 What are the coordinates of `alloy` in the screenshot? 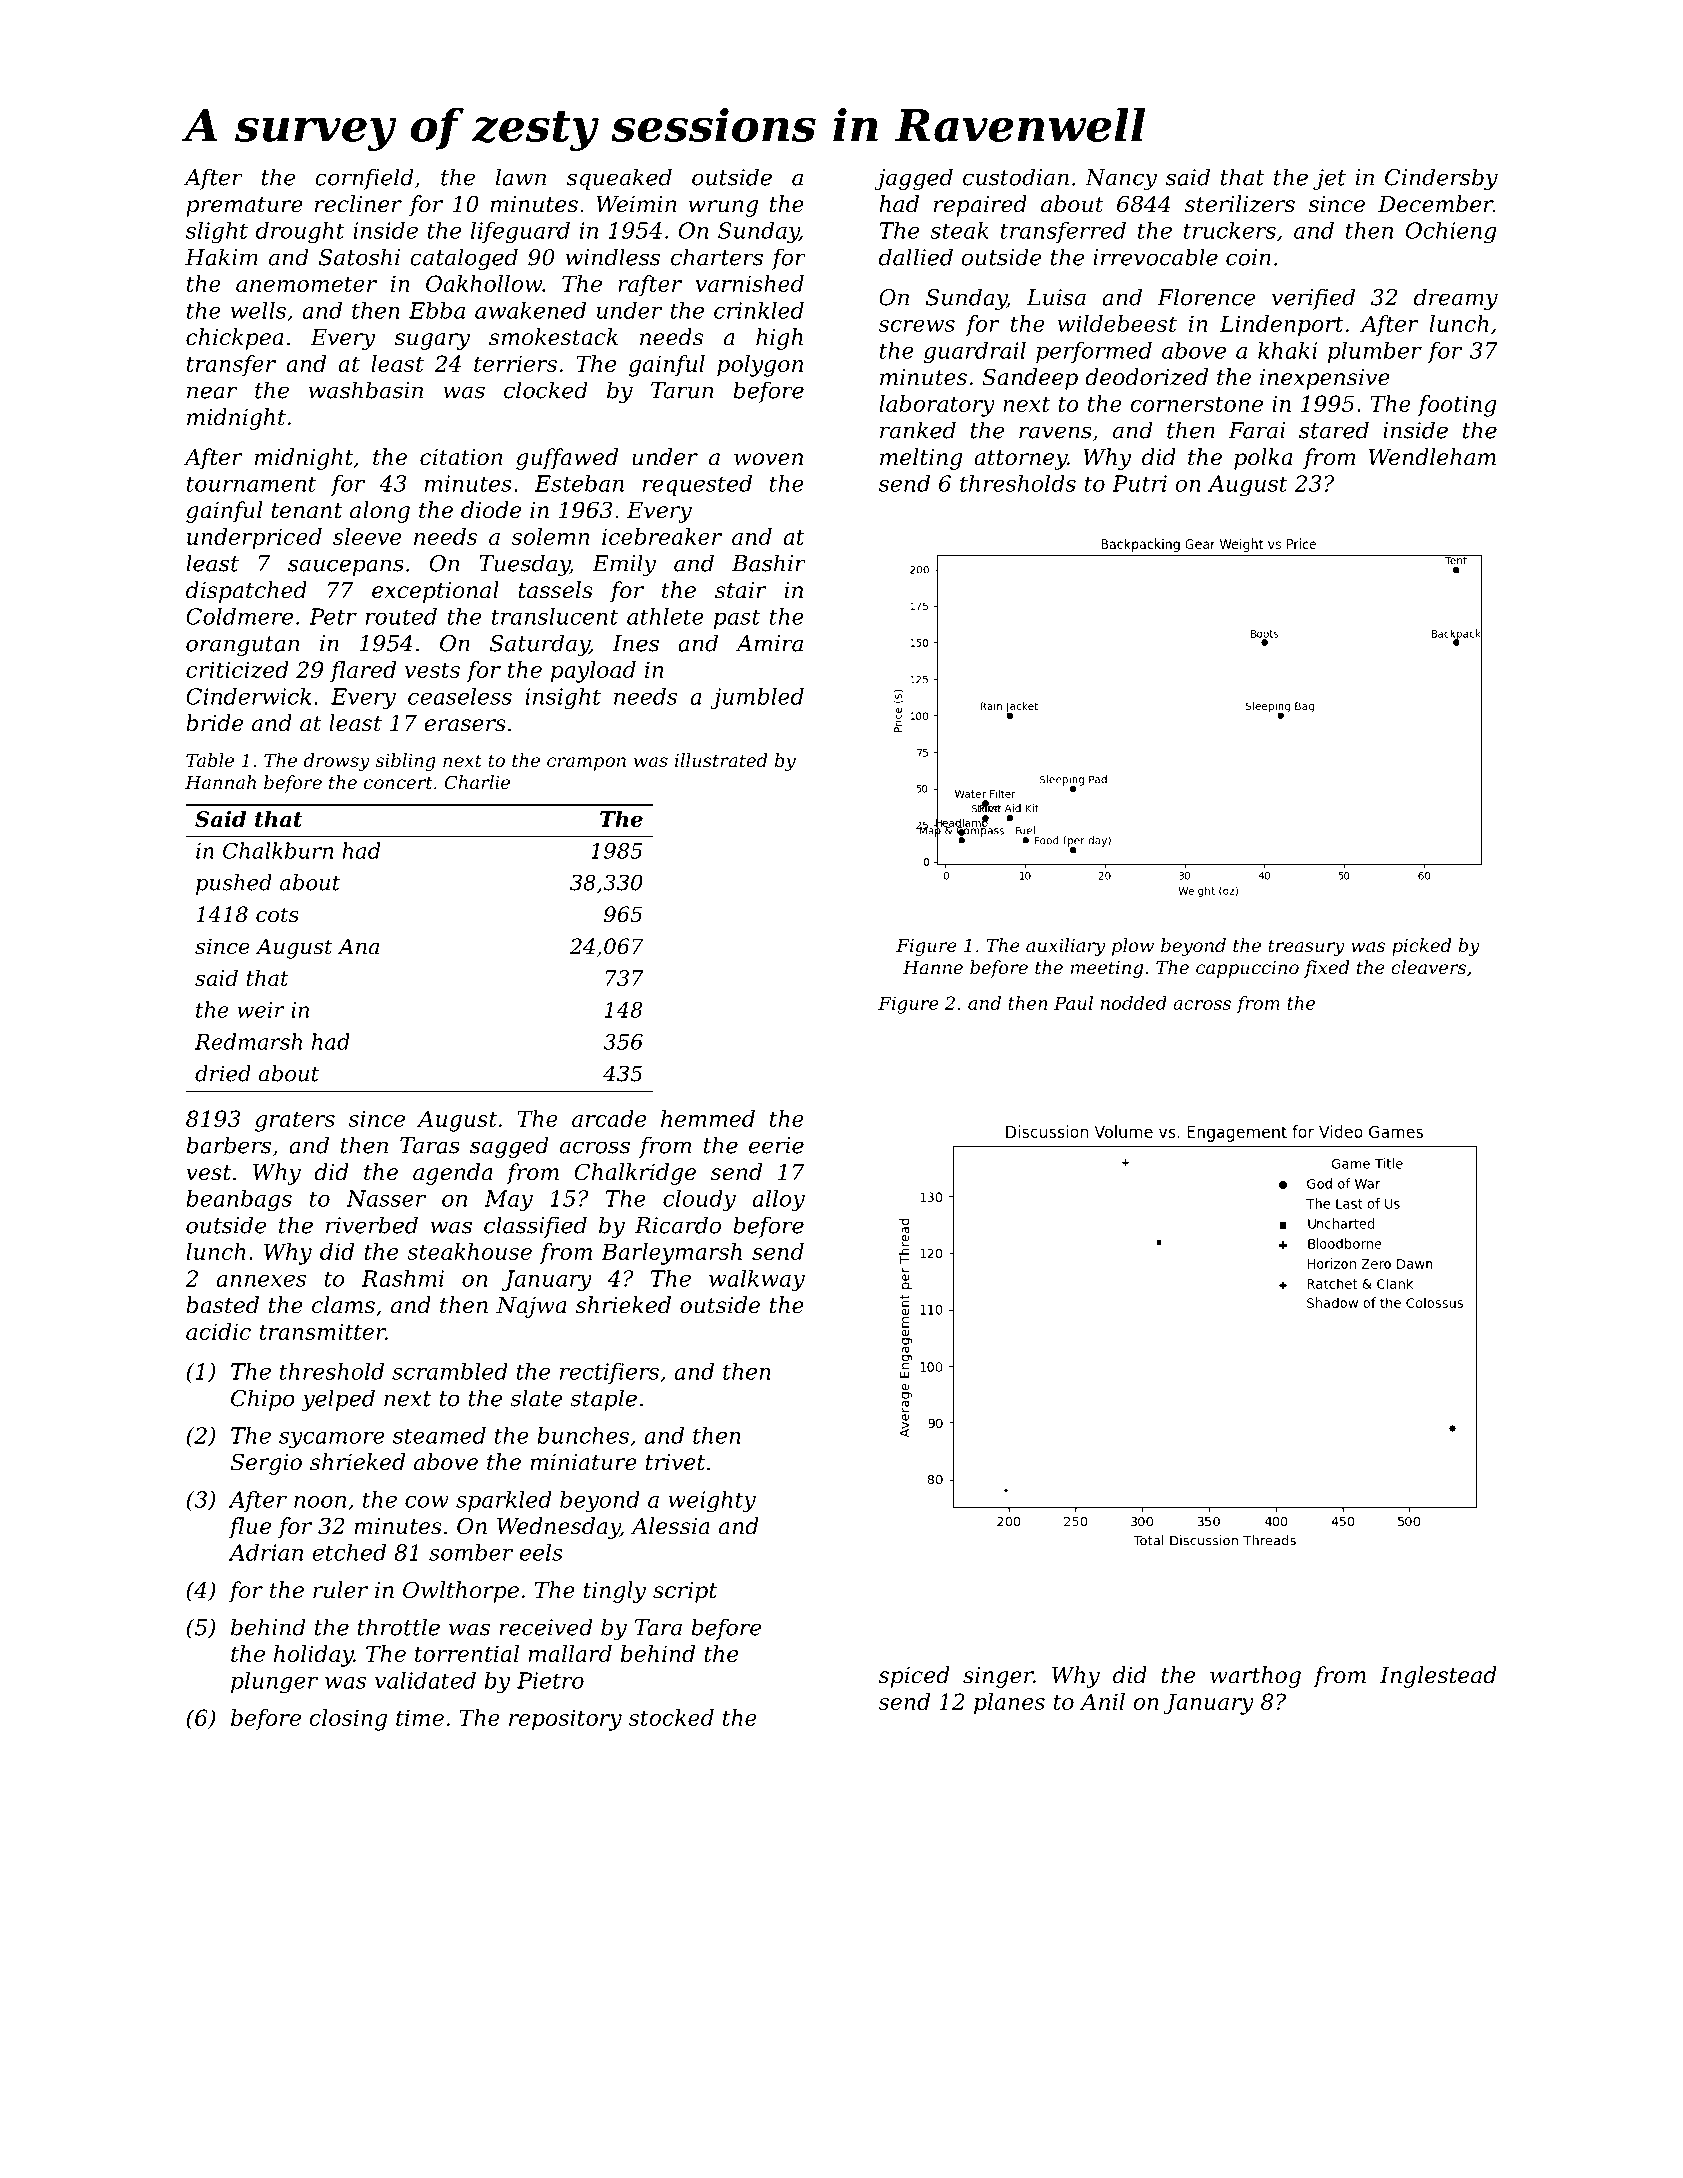 It's located at (778, 1201).
